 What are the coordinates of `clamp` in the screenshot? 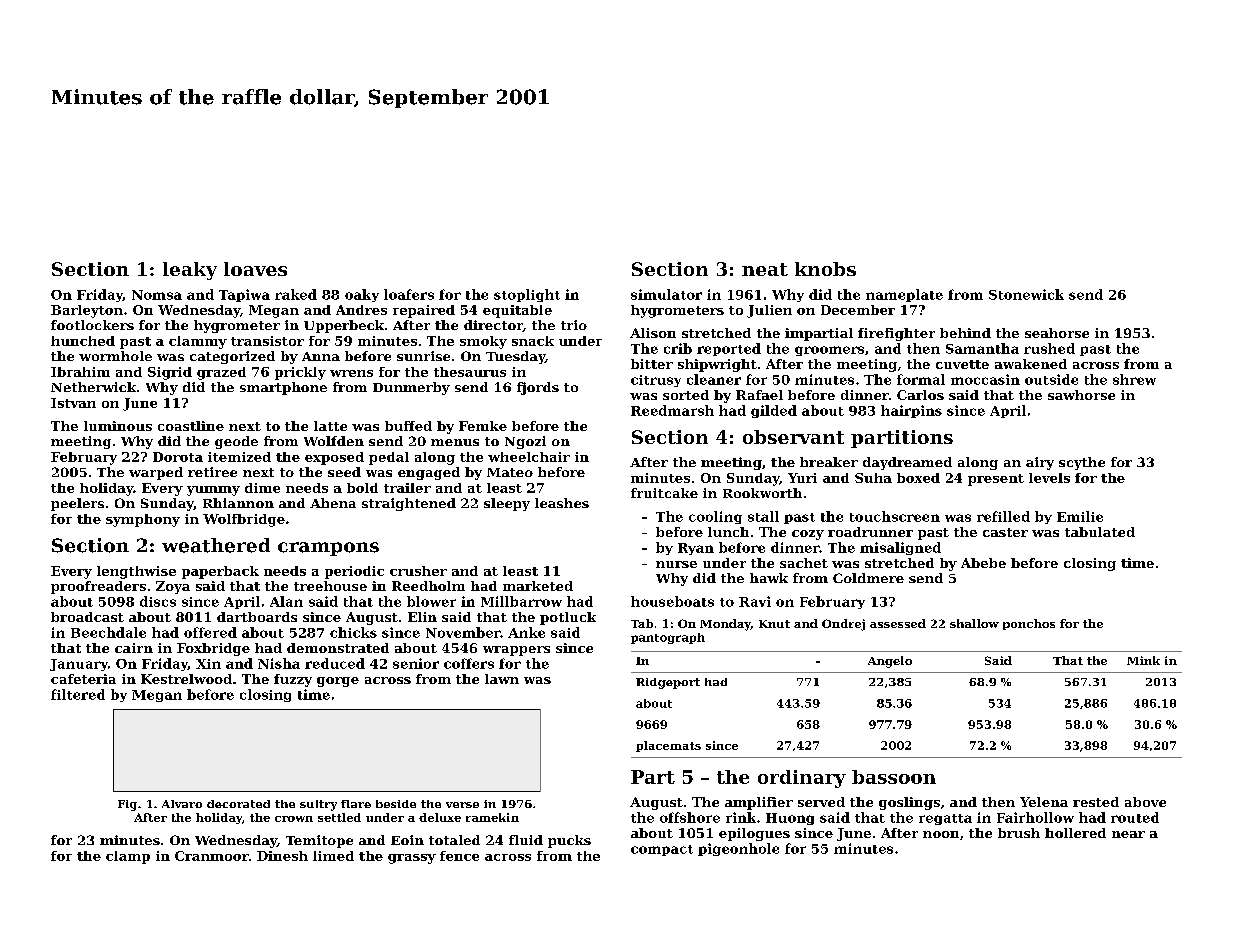 It's located at (128, 857).
